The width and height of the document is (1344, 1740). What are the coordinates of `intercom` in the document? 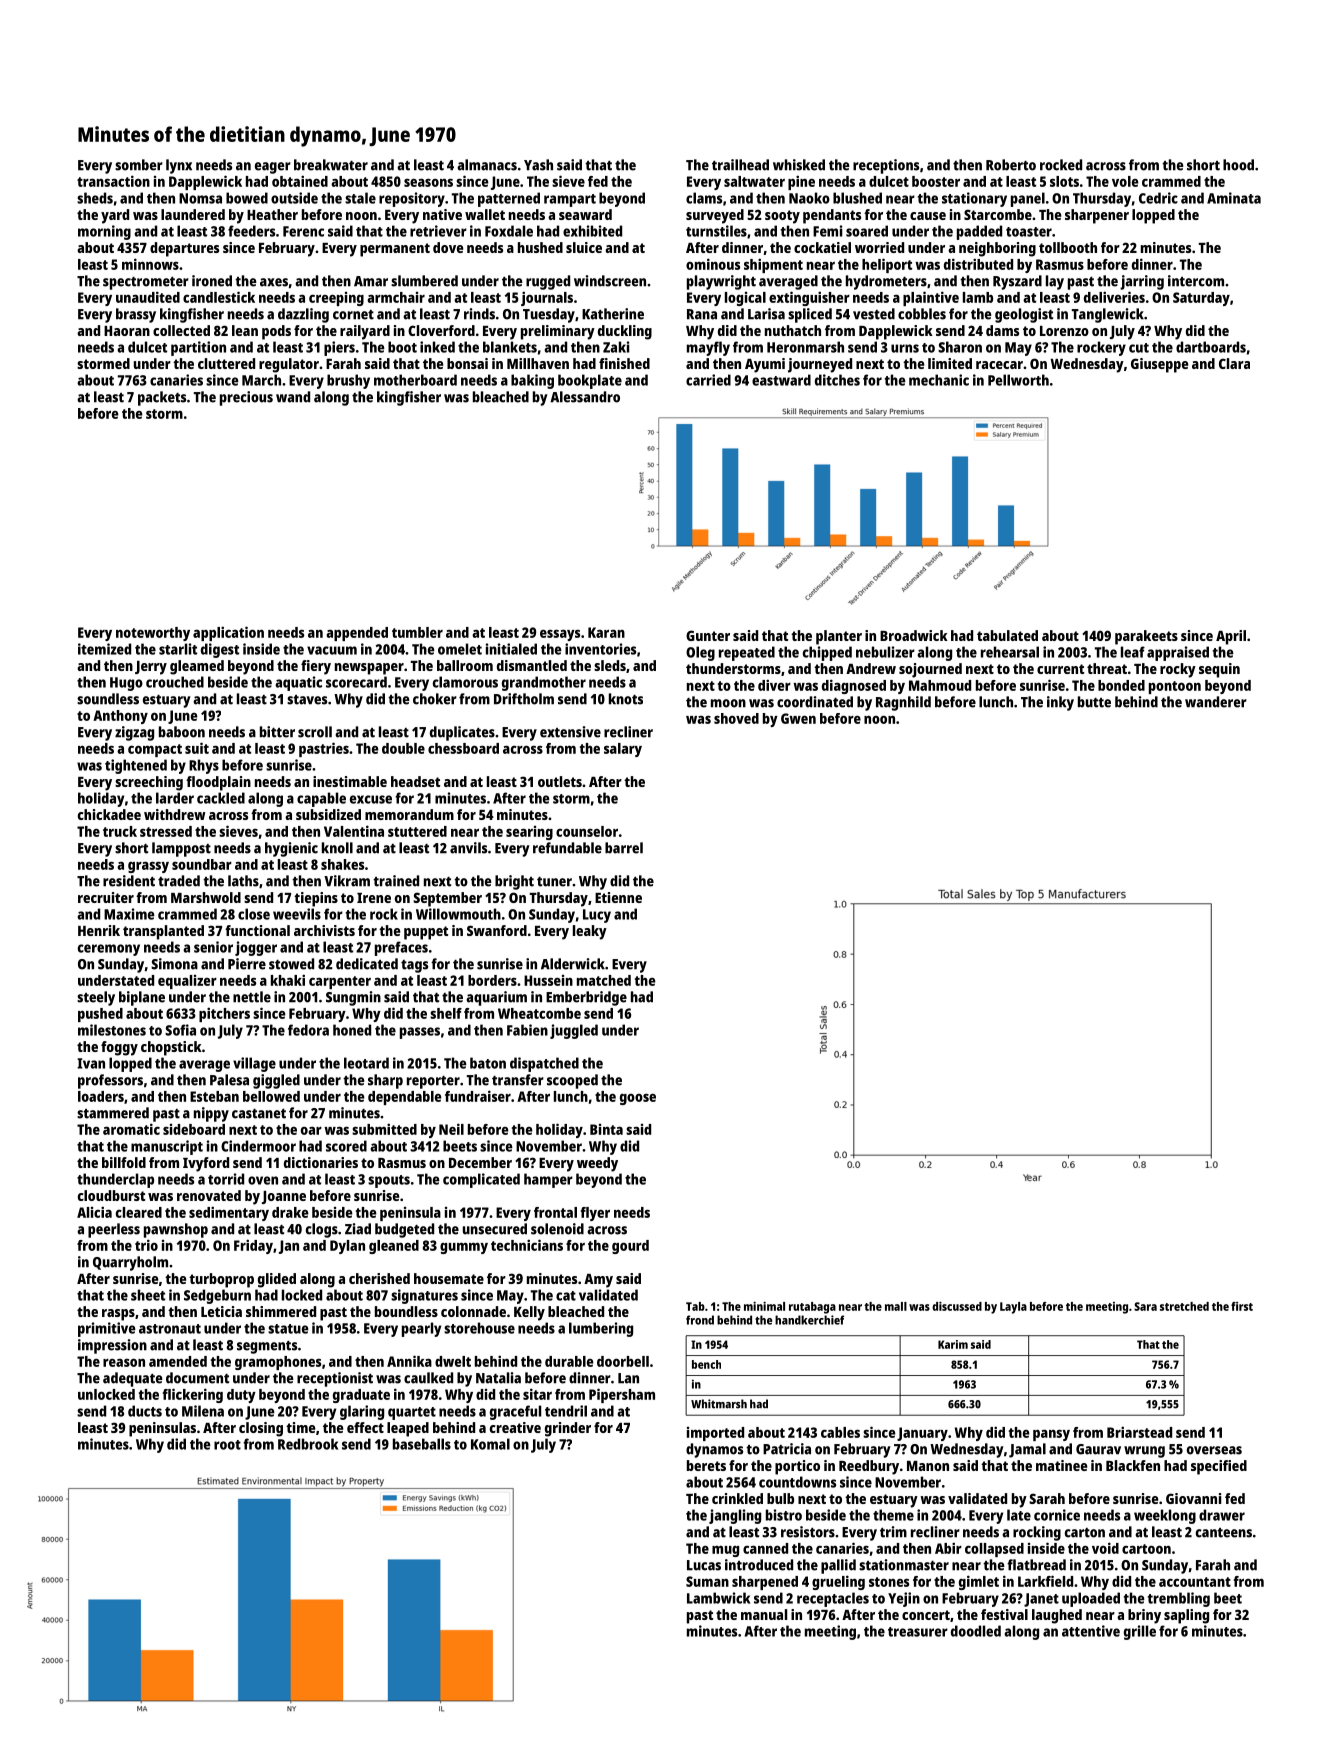 It's located at (1196, 281).
